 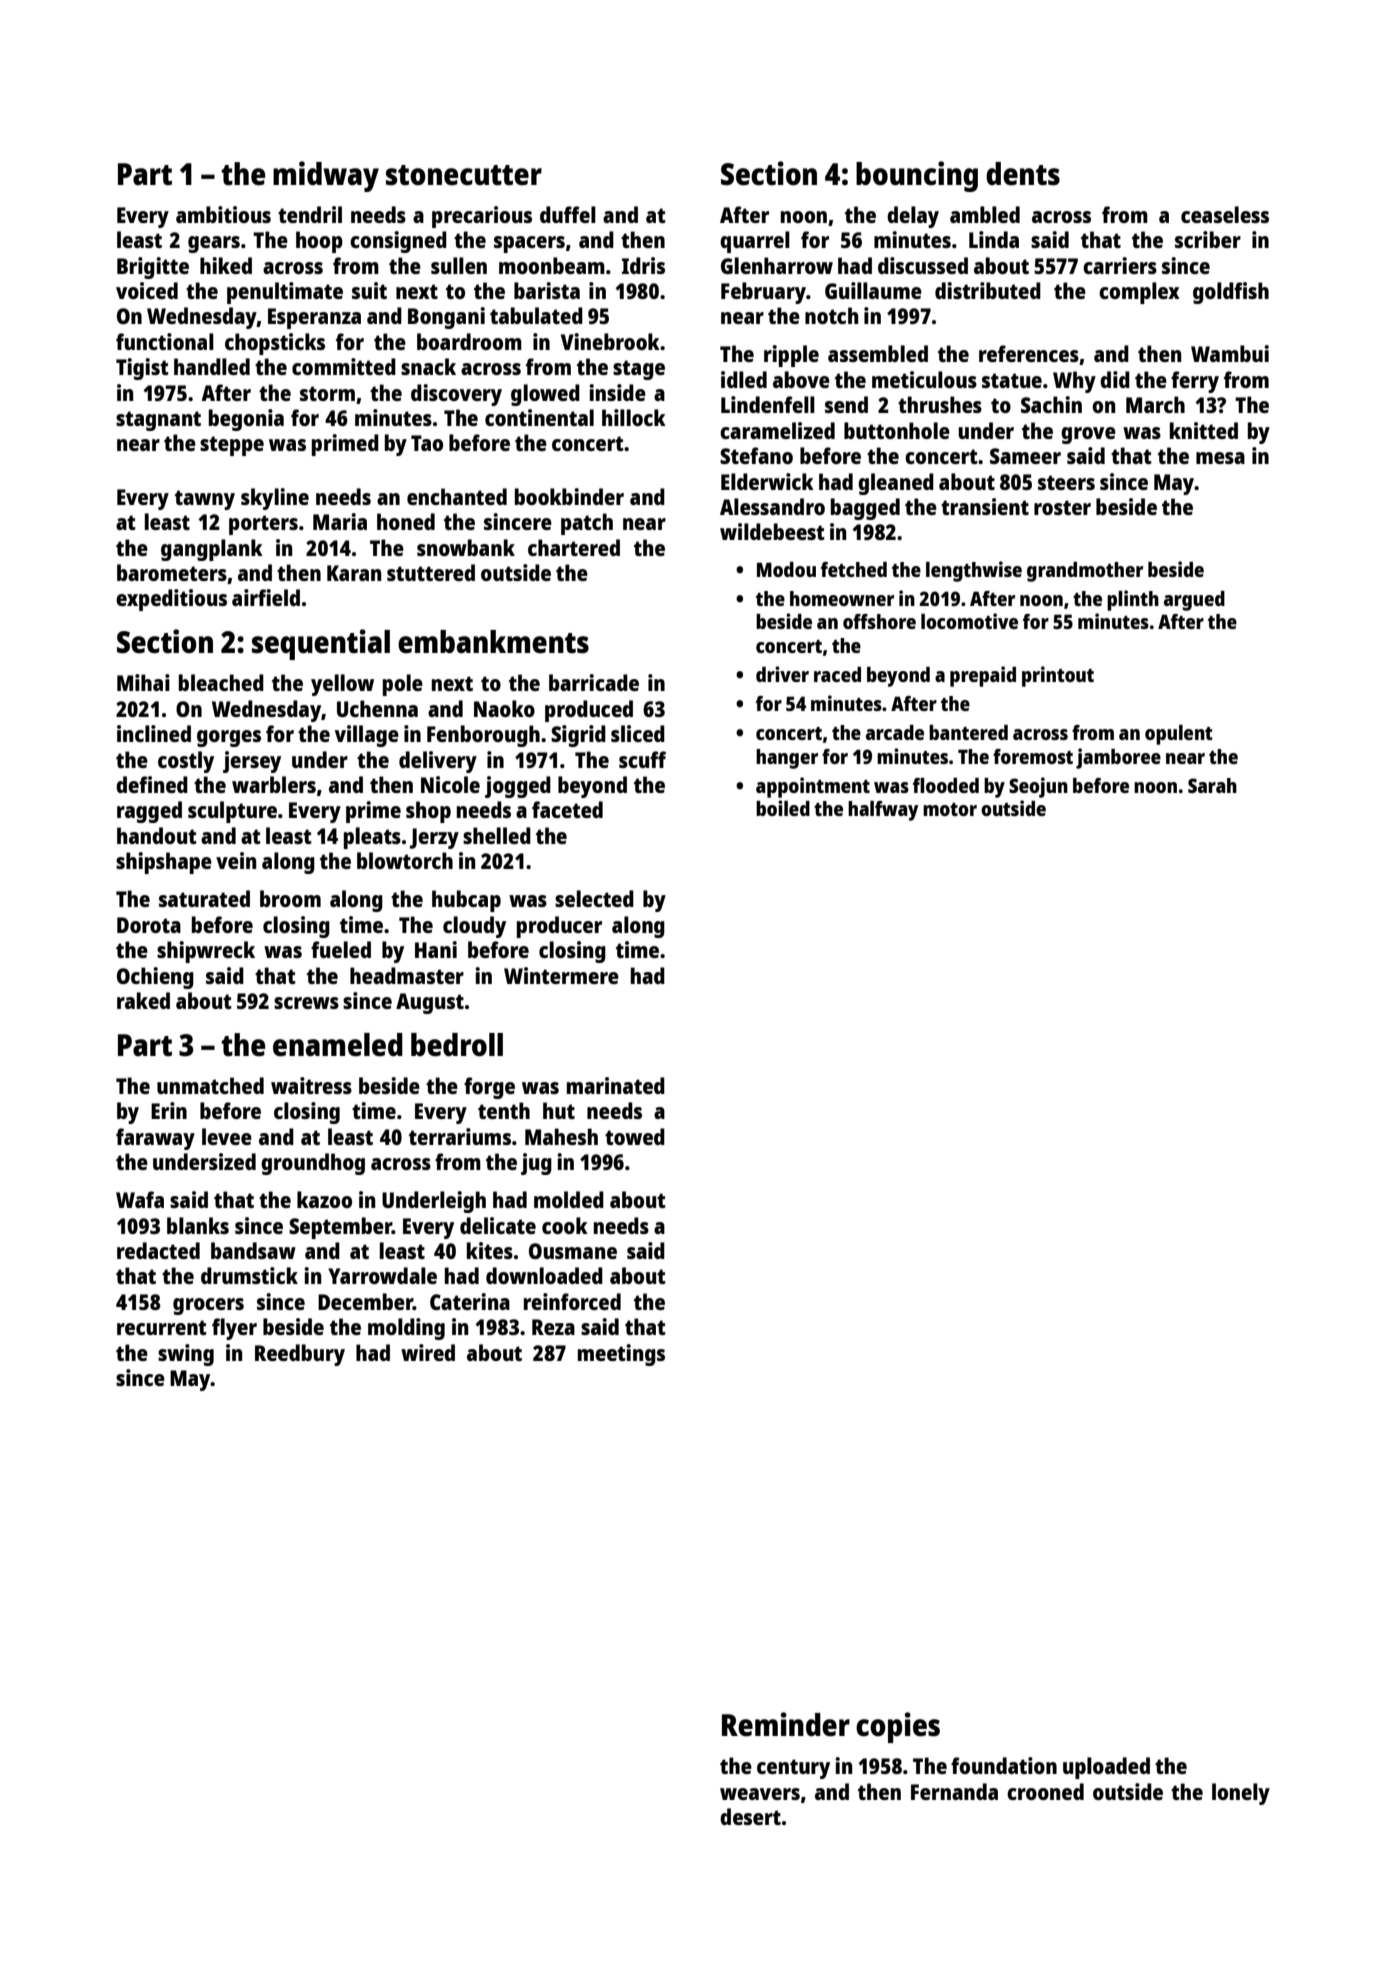 What do you see at coordinates (750, 1816) in the screenshot?
I see `desert` at bounding box center [750, 1816].
